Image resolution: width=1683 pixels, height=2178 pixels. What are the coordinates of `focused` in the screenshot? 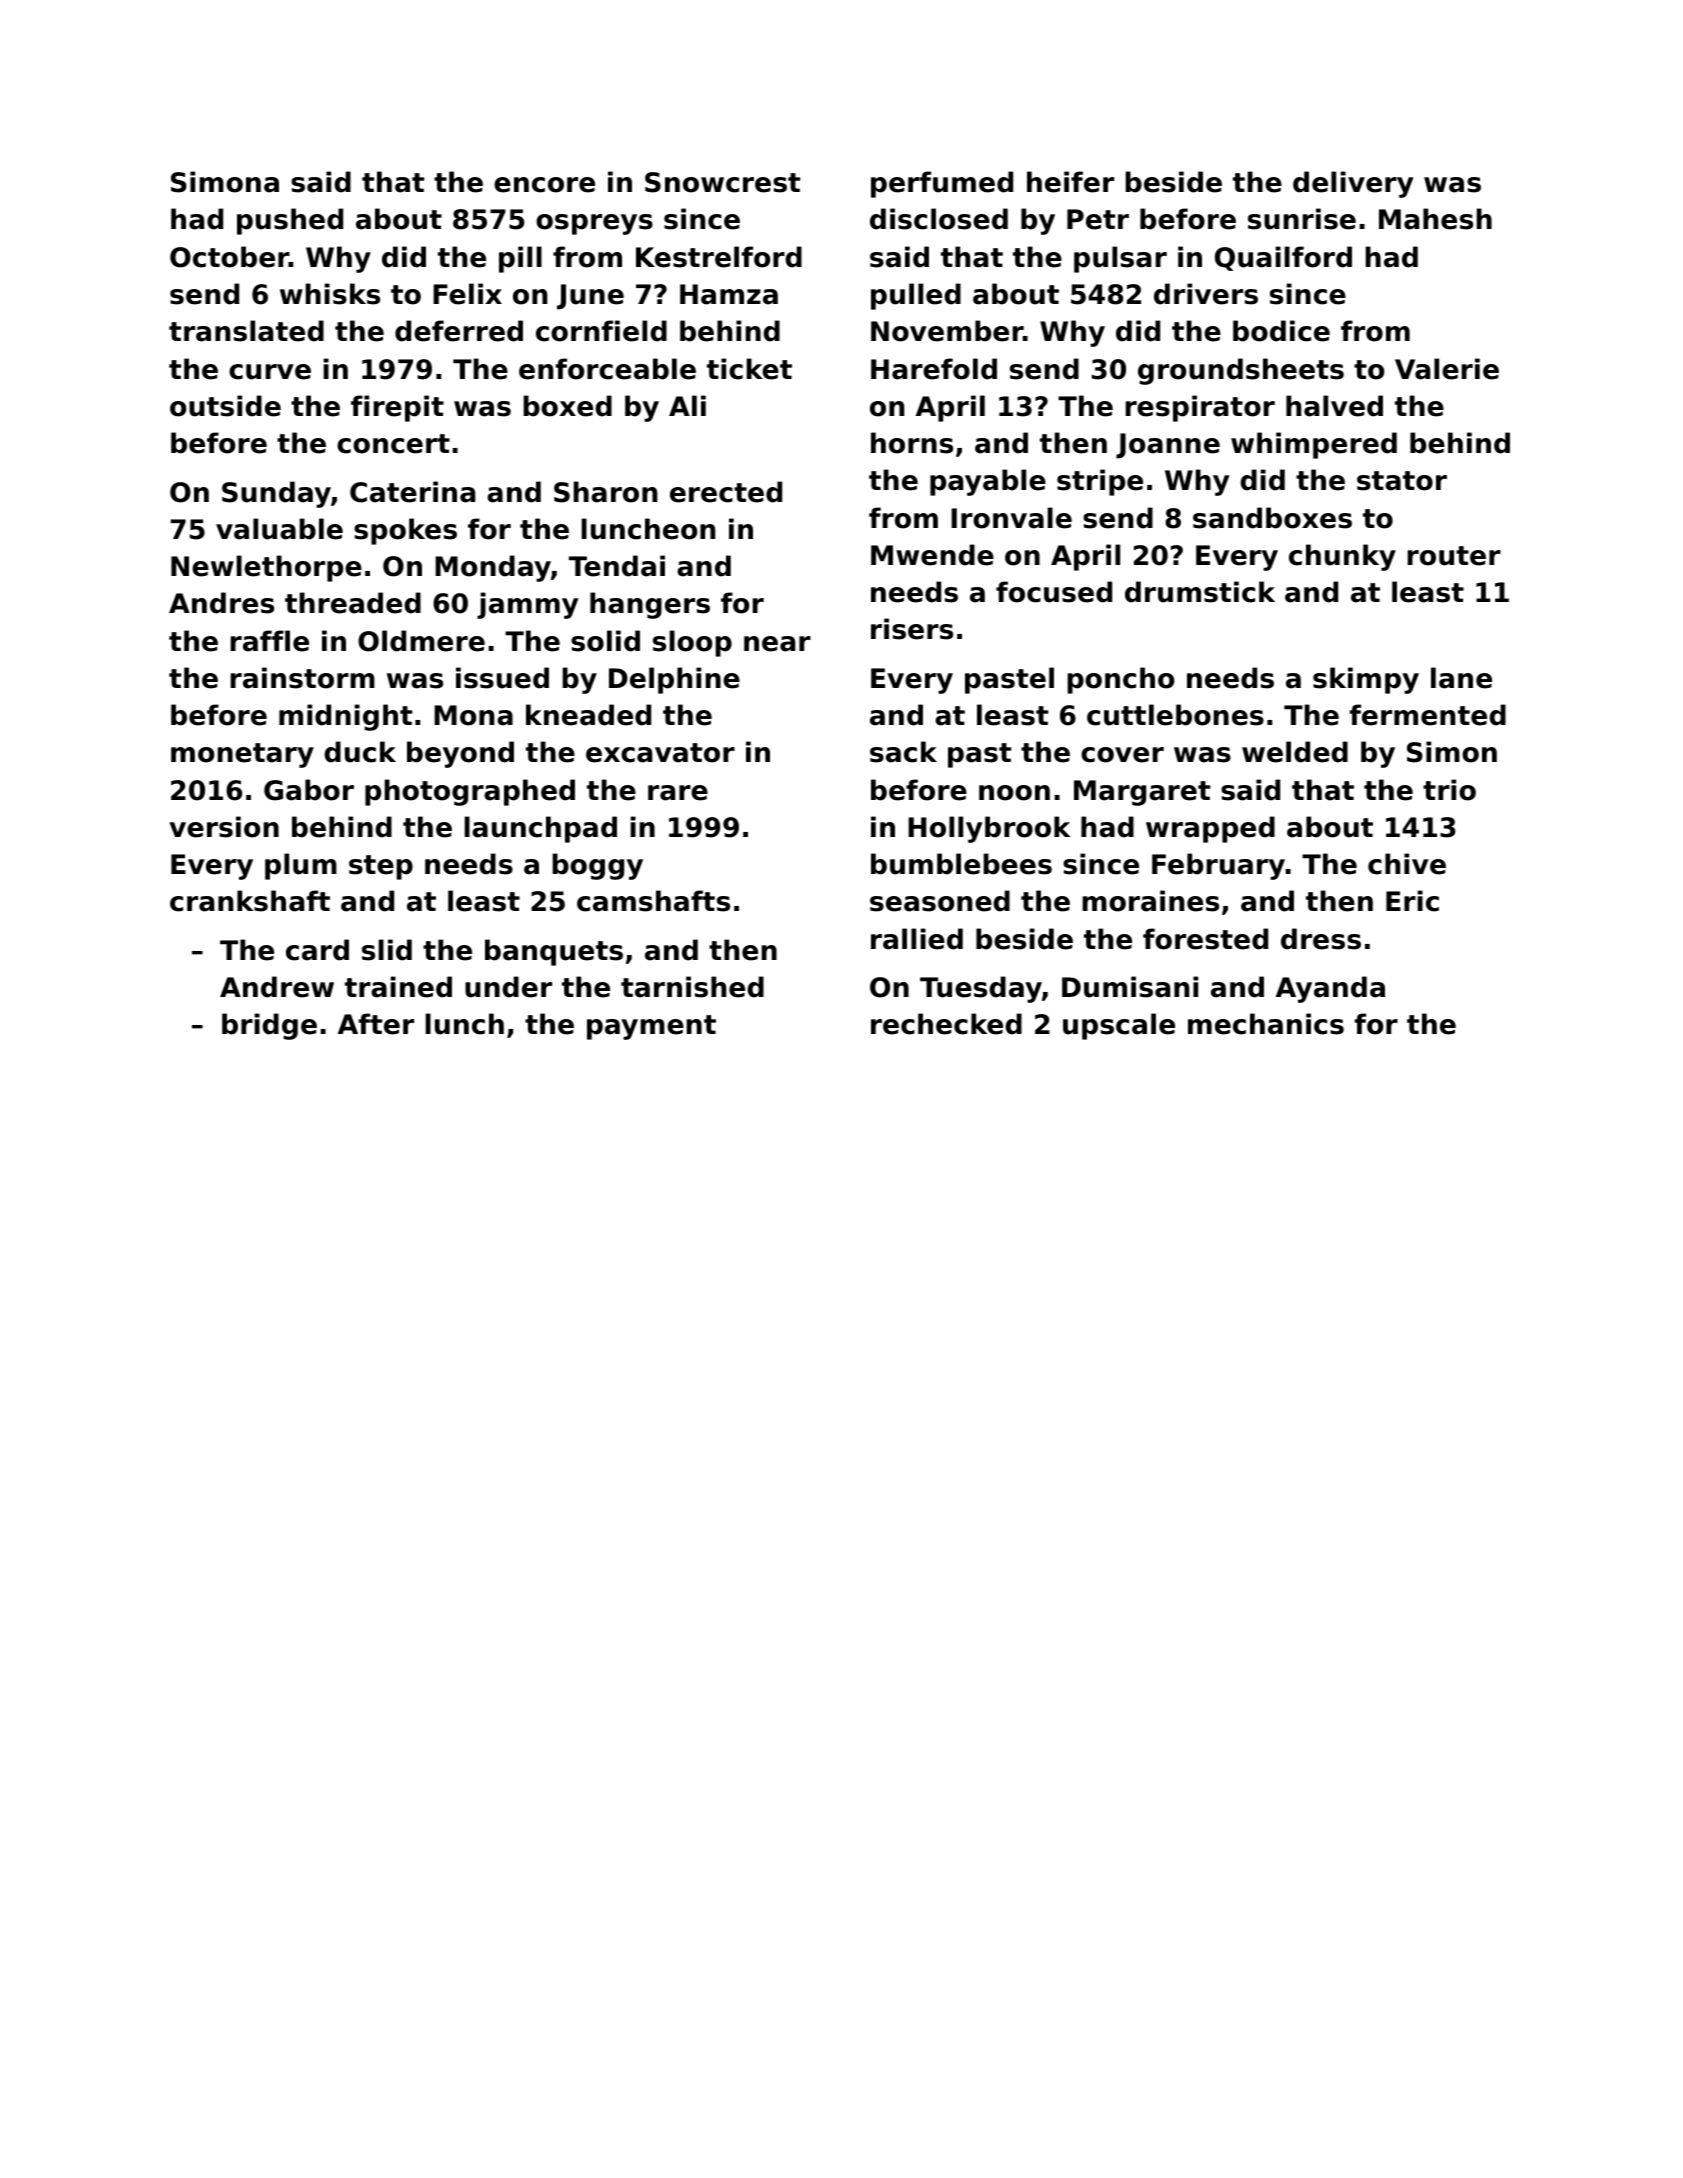 It's located at (1054, 592).
